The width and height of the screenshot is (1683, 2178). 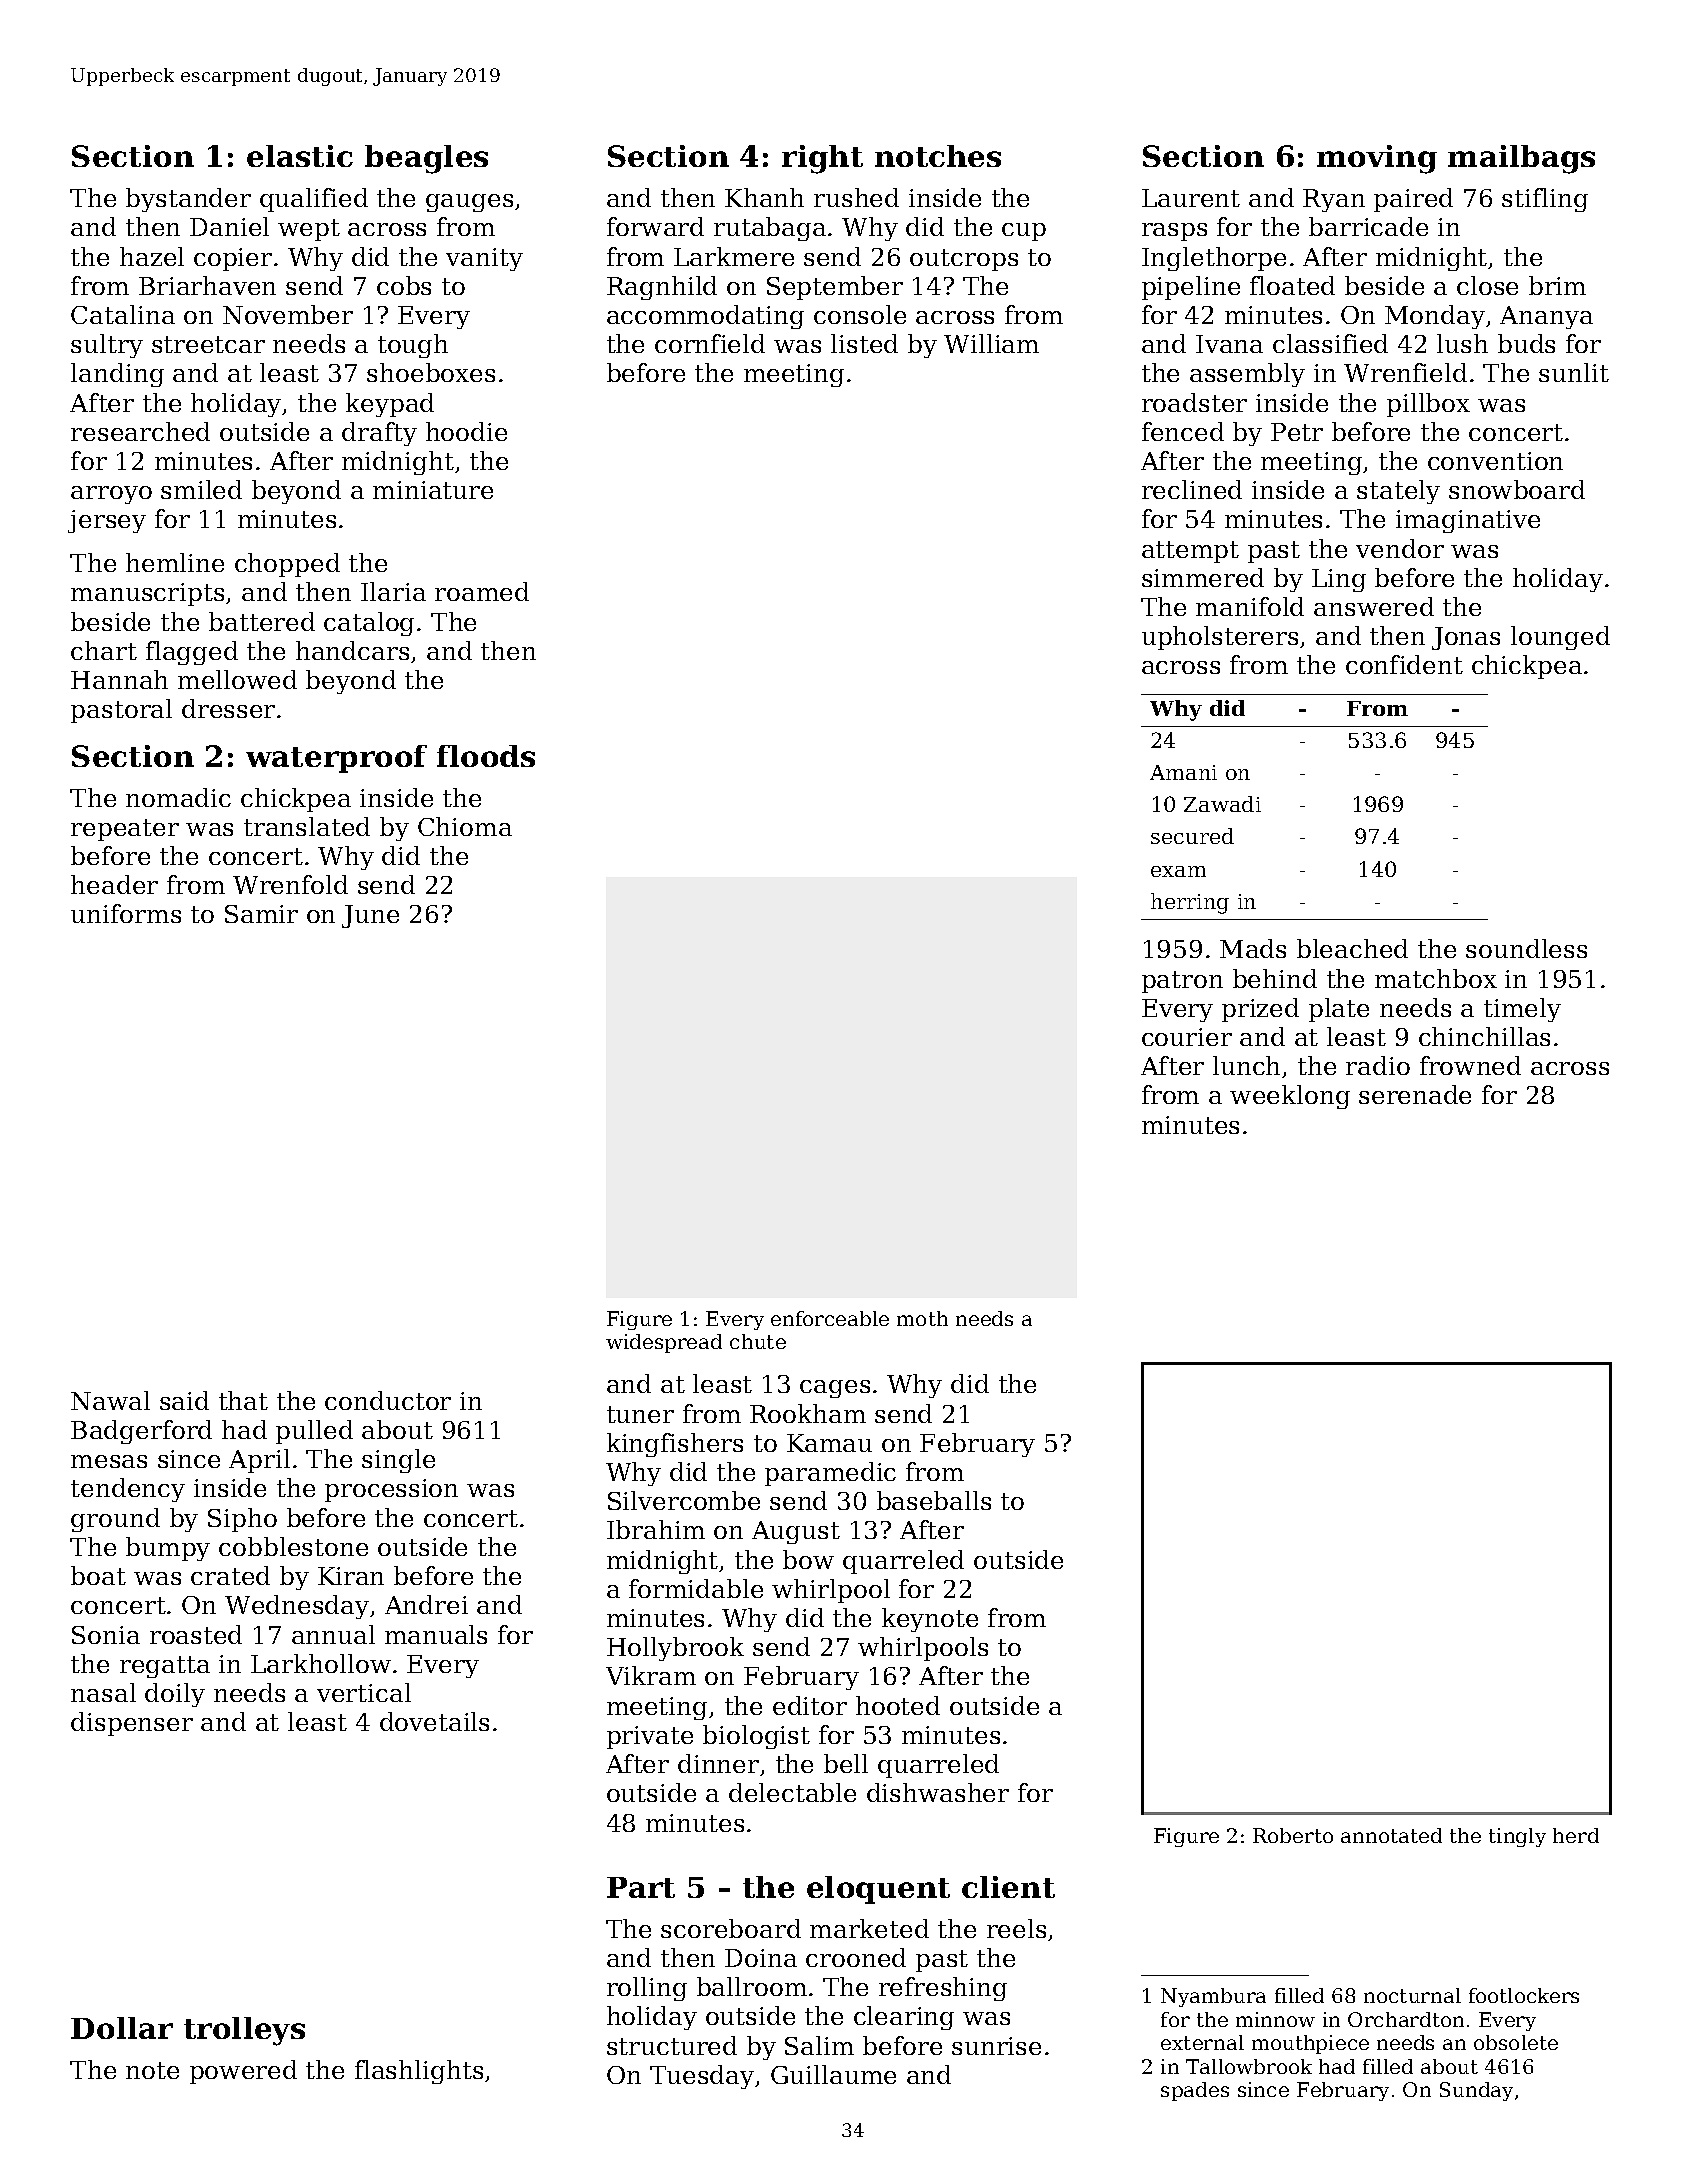 What do you see at coordinates (1183, 772) in the screenshot?
I see `Amani` at bounding box center [1183, 772].
